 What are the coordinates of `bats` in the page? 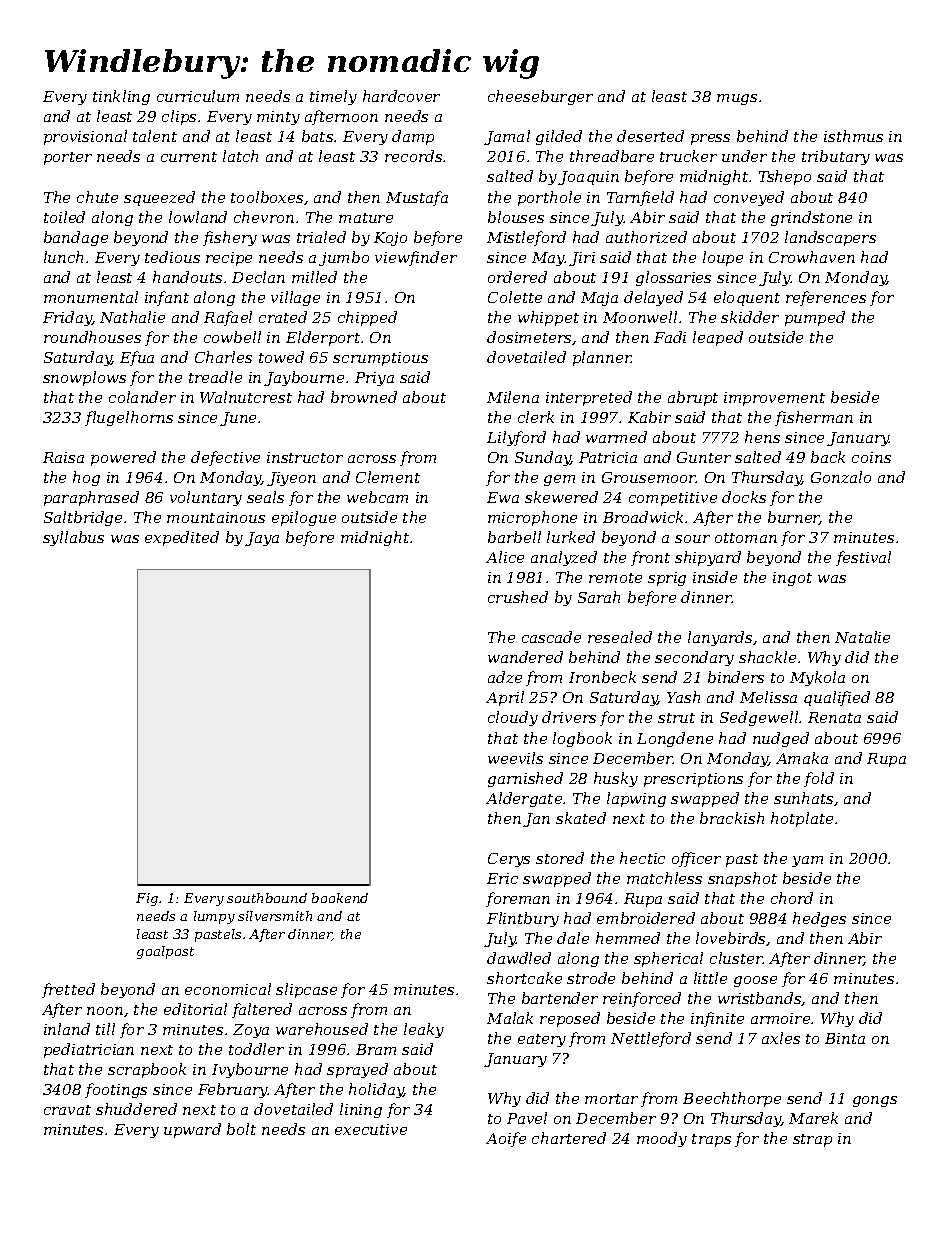 It's located at (317, 136).
